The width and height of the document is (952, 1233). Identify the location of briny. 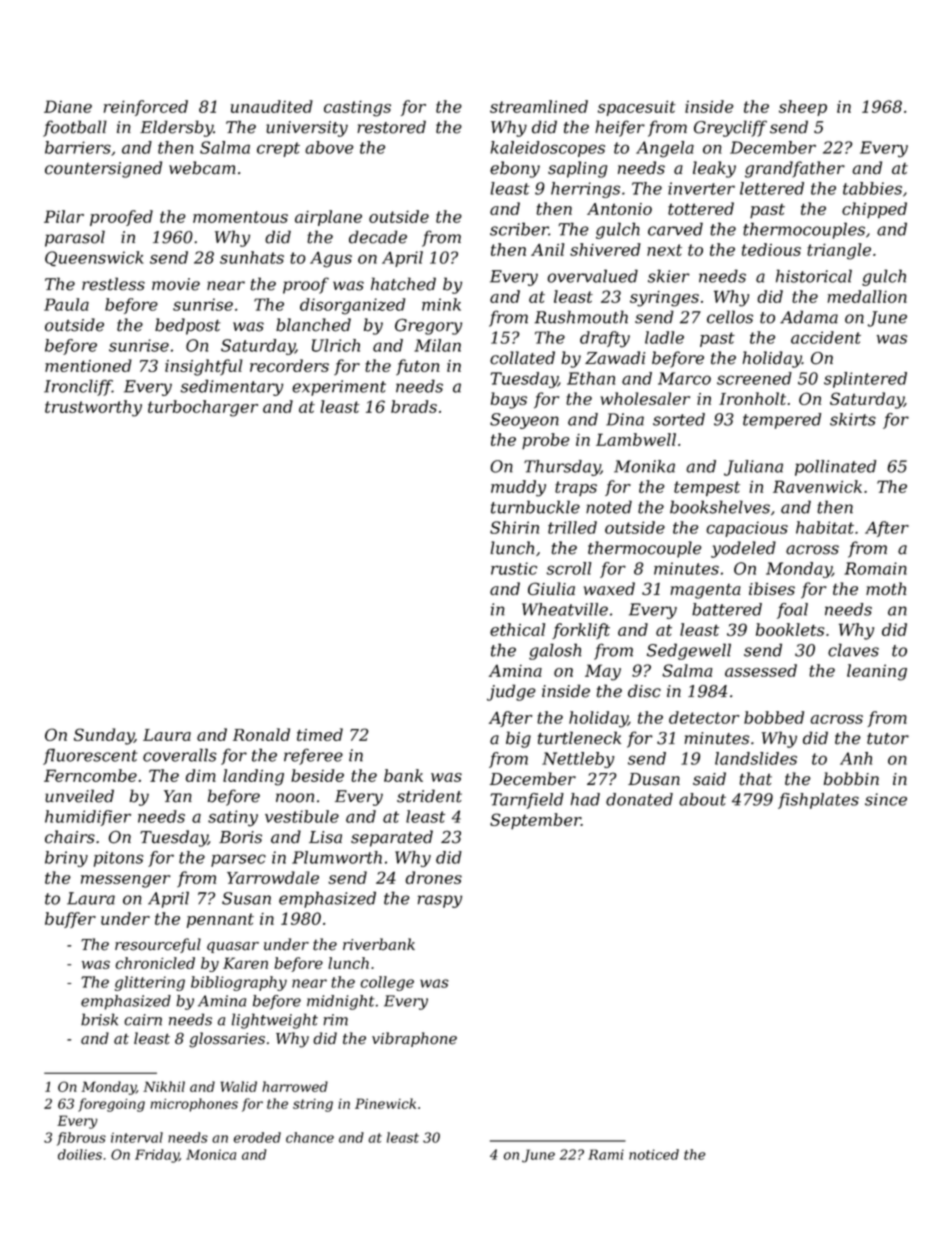
(66, 859).
